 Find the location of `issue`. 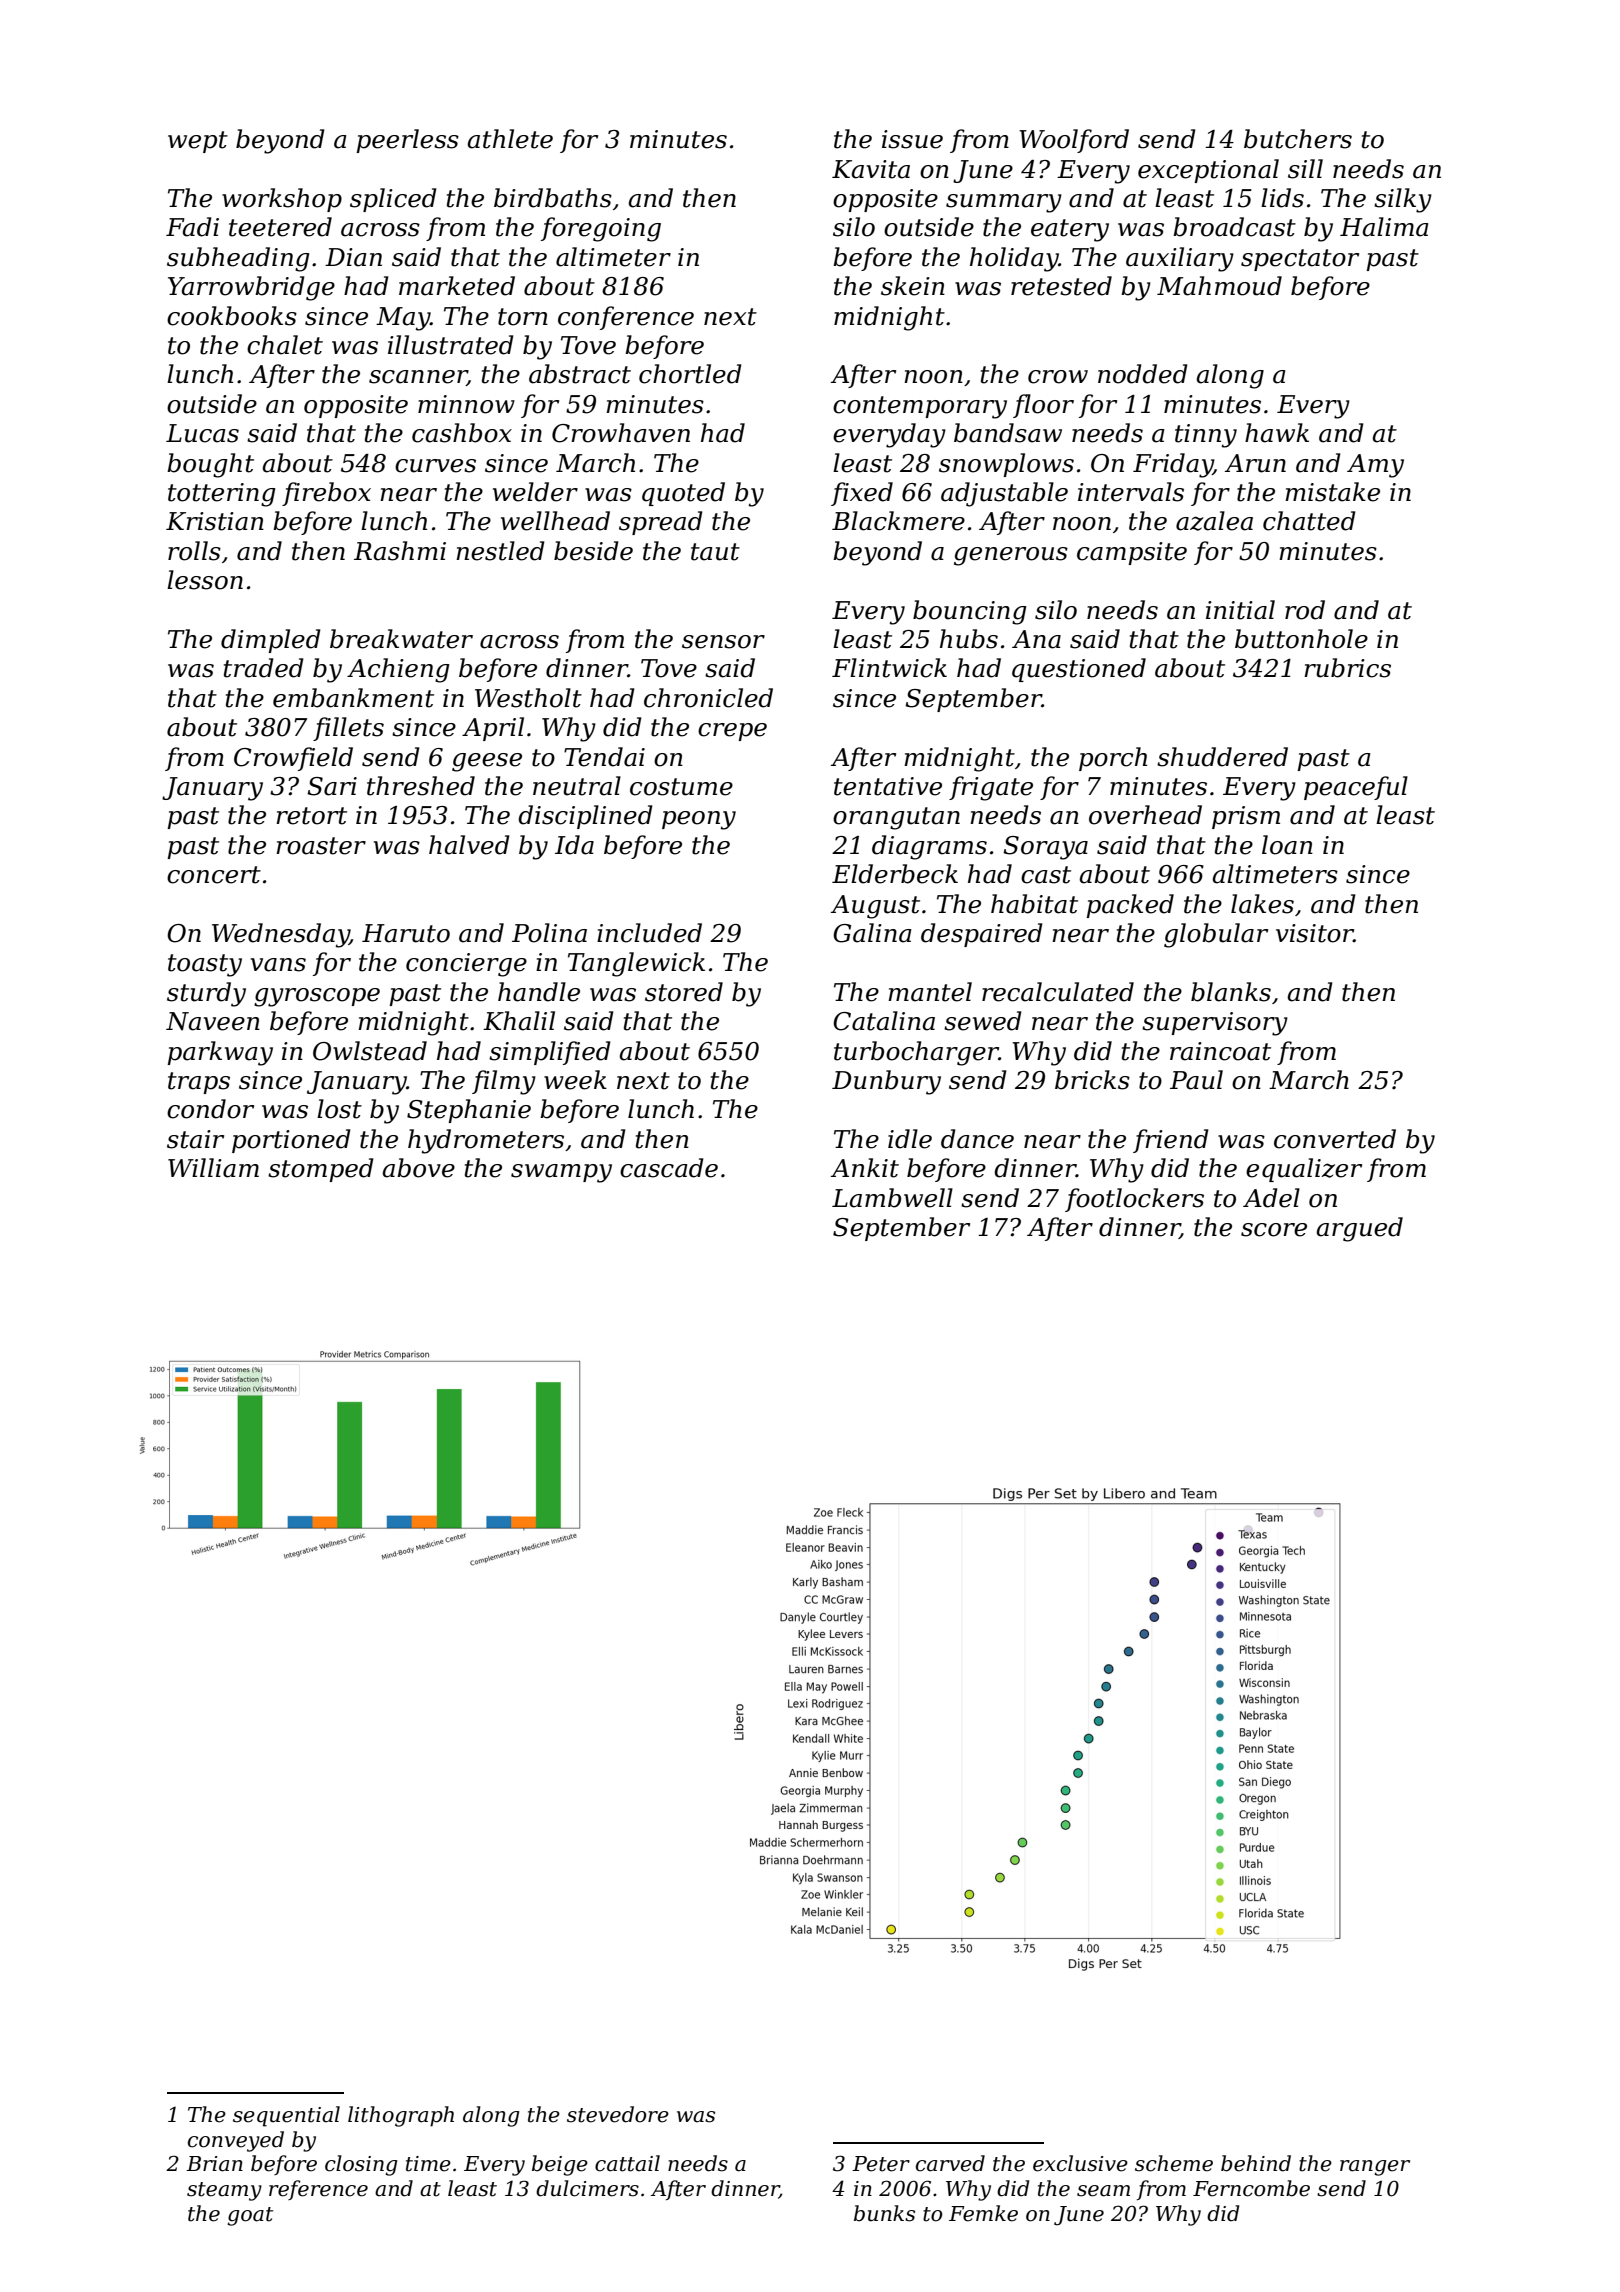

issue is located at coordinates (912, 139).
